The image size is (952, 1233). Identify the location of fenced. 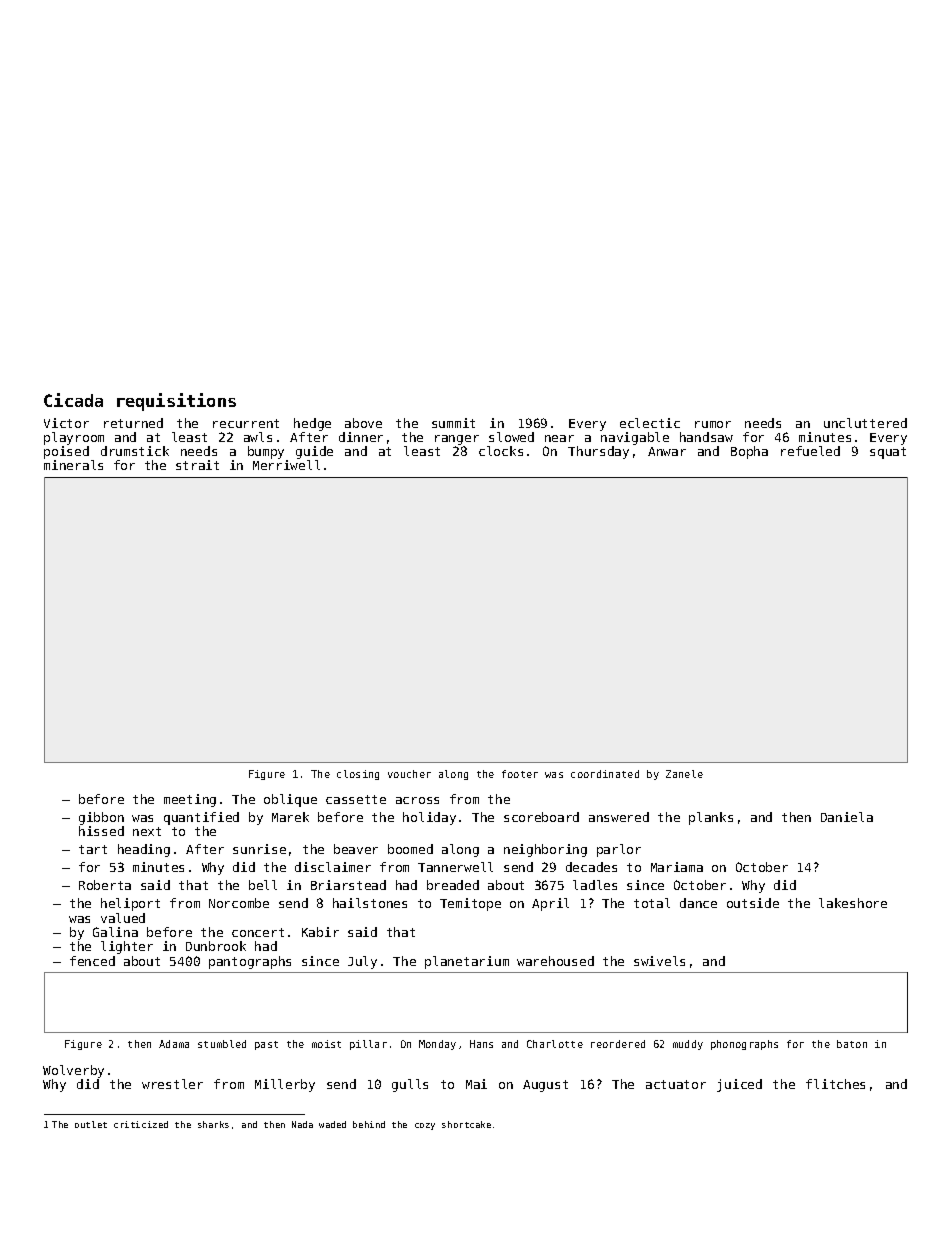
(92, 961).
